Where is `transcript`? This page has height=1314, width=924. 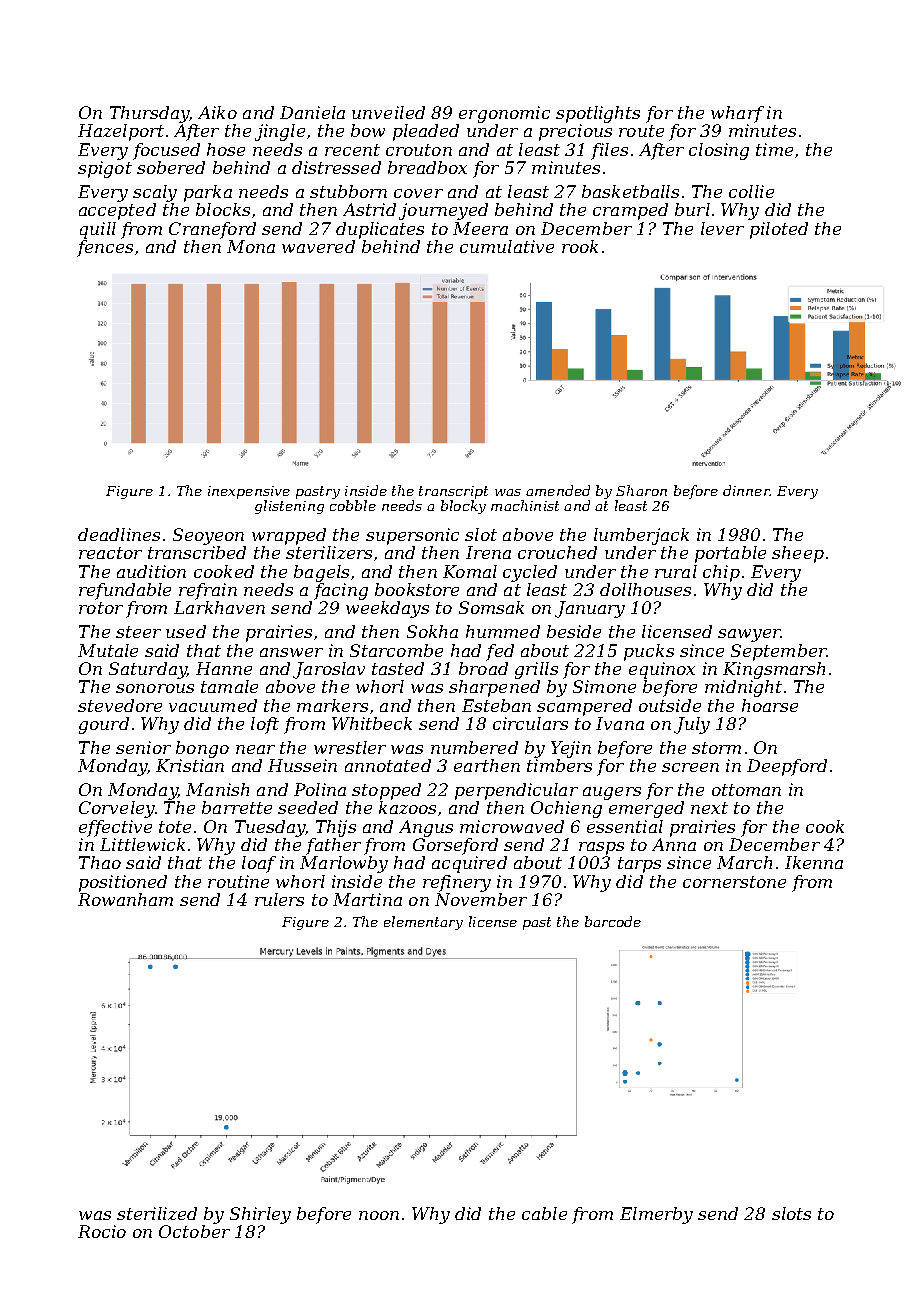
transcript is located at coordinates (453, 492).
